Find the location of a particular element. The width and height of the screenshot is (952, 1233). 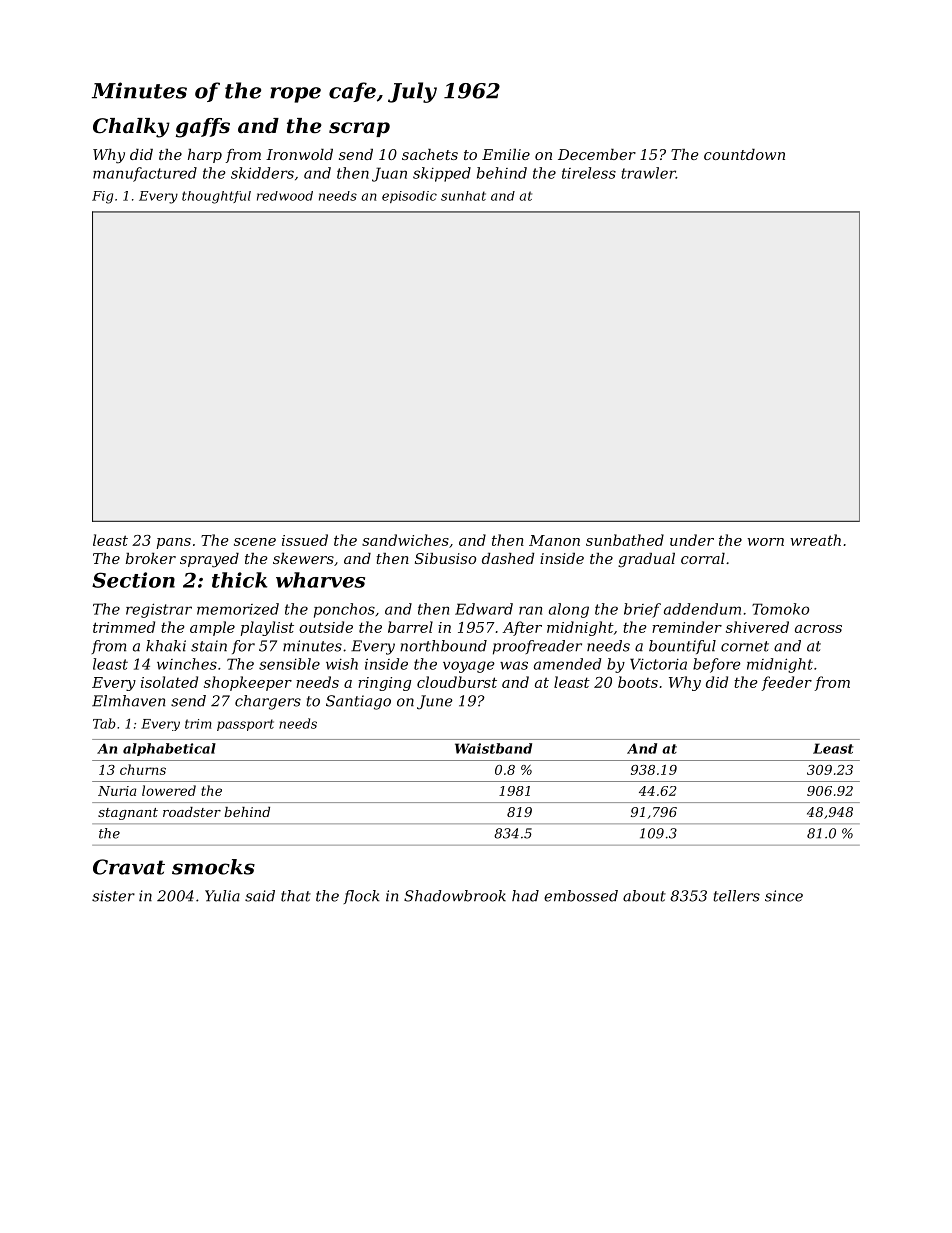

smocks is located at coordinates (213, 867).
